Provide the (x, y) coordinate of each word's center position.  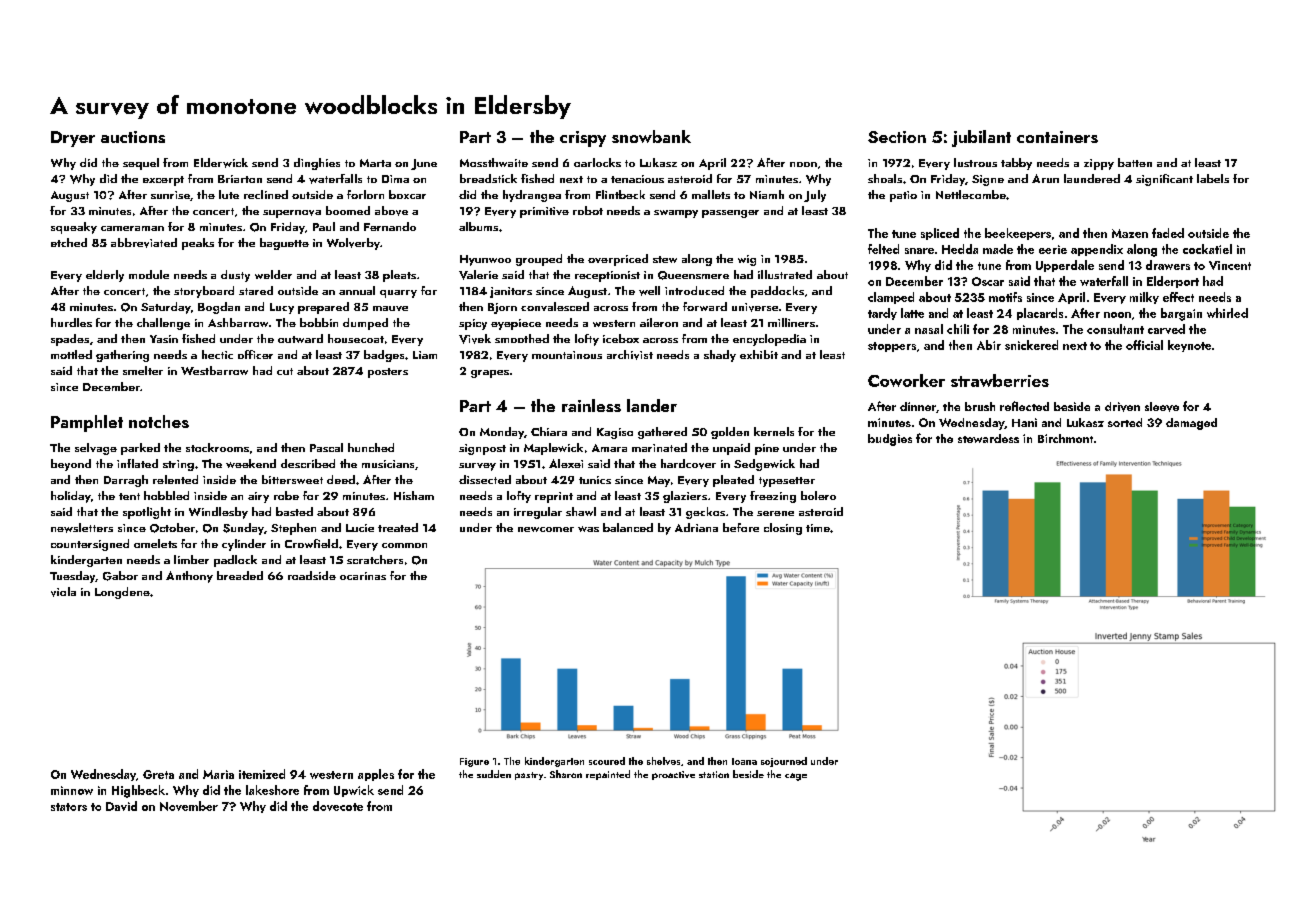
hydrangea (532, 196)
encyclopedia (769, 340)
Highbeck (138, 791)
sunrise (170, 195)
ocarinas (363, 576)
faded (1168, 233)
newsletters (82, 528)
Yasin (164, 339)
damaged (1191, 424)
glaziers (685, 497)
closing (783, 529)
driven (1122, 407)
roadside (312, 575)
